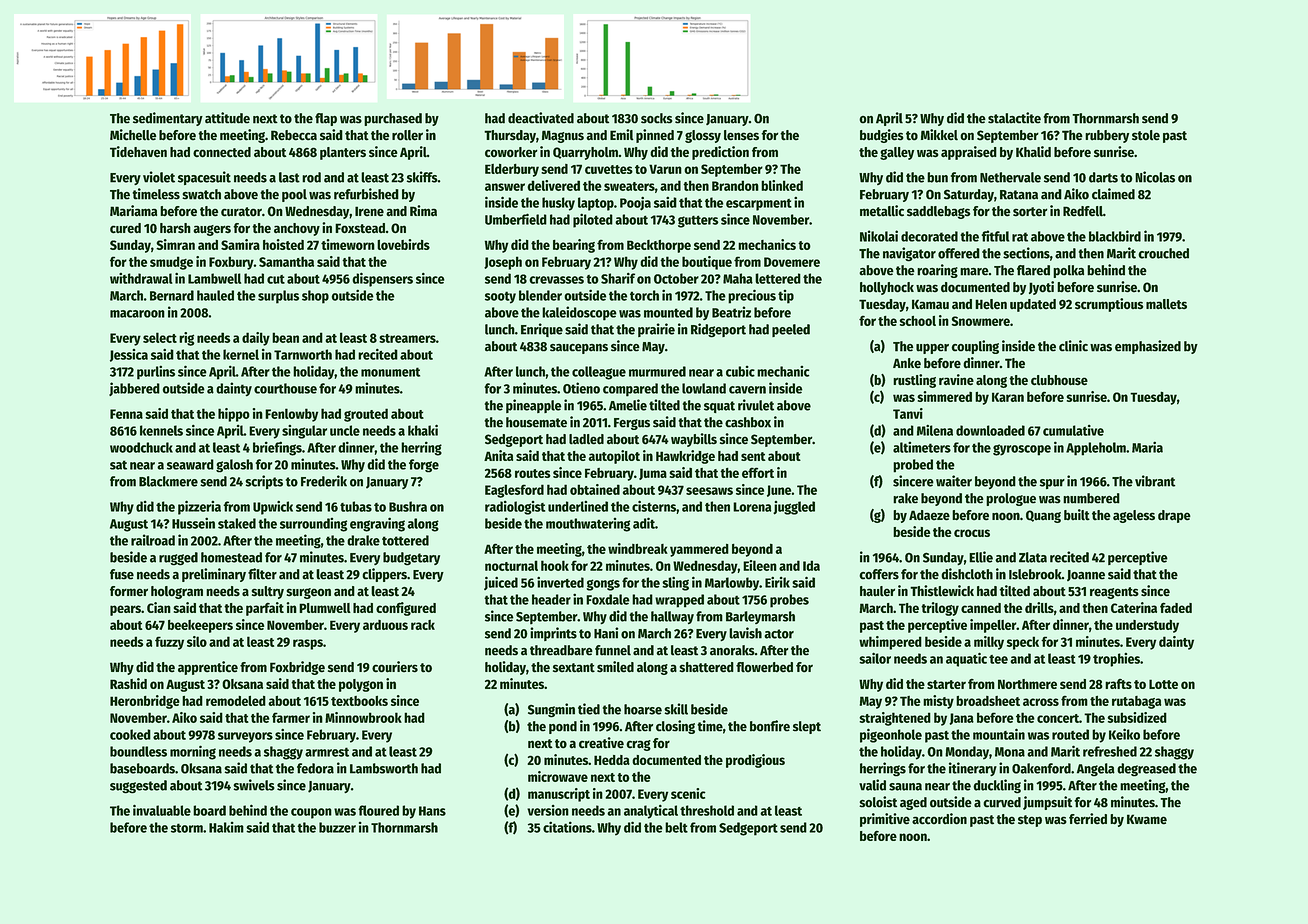 The height and width of the page is (924, 1308). Describe the element at coordinates (1115, 236) in the page. I see `blackbird` at that location.
